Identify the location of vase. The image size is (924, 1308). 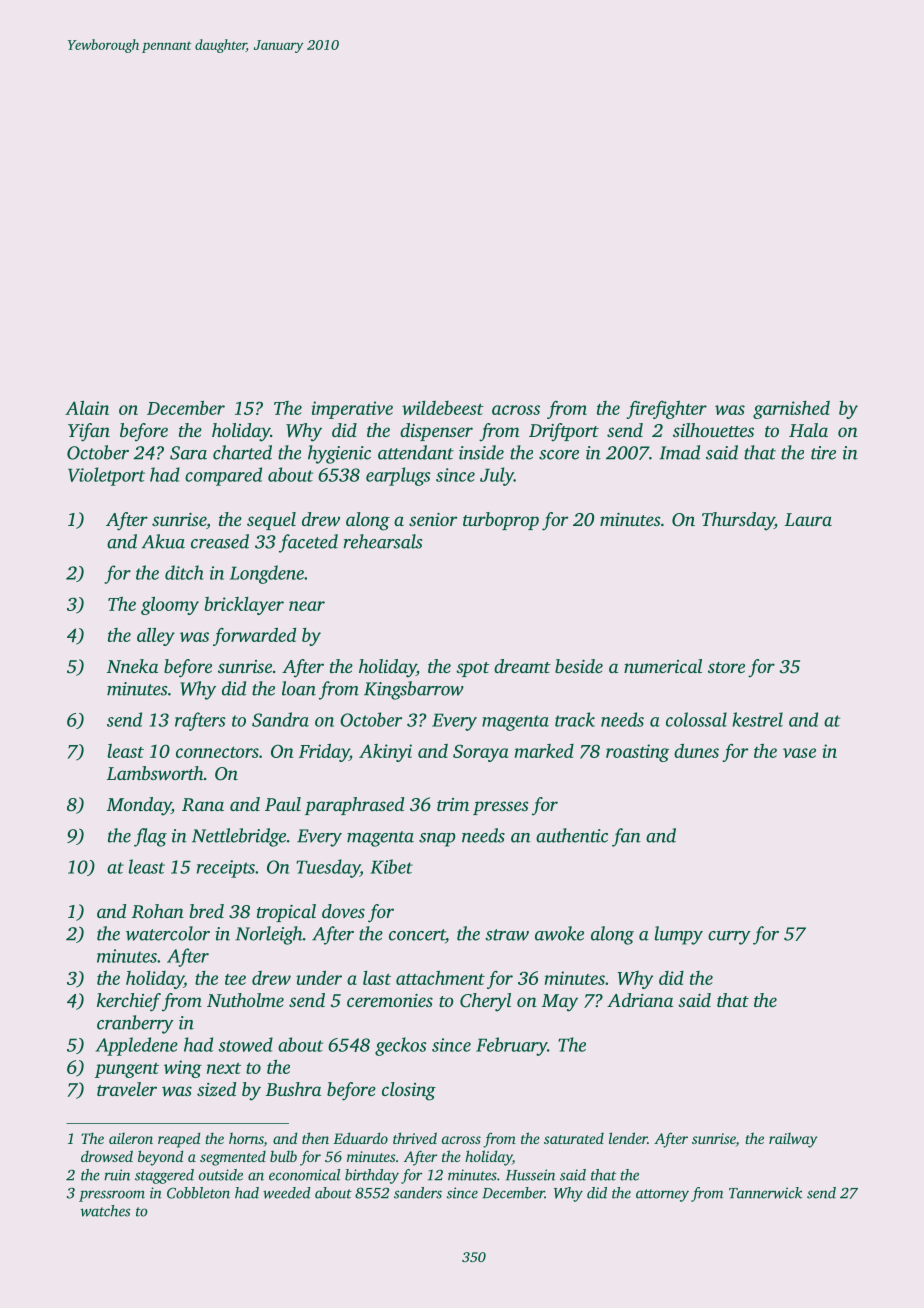
(799, 753).
